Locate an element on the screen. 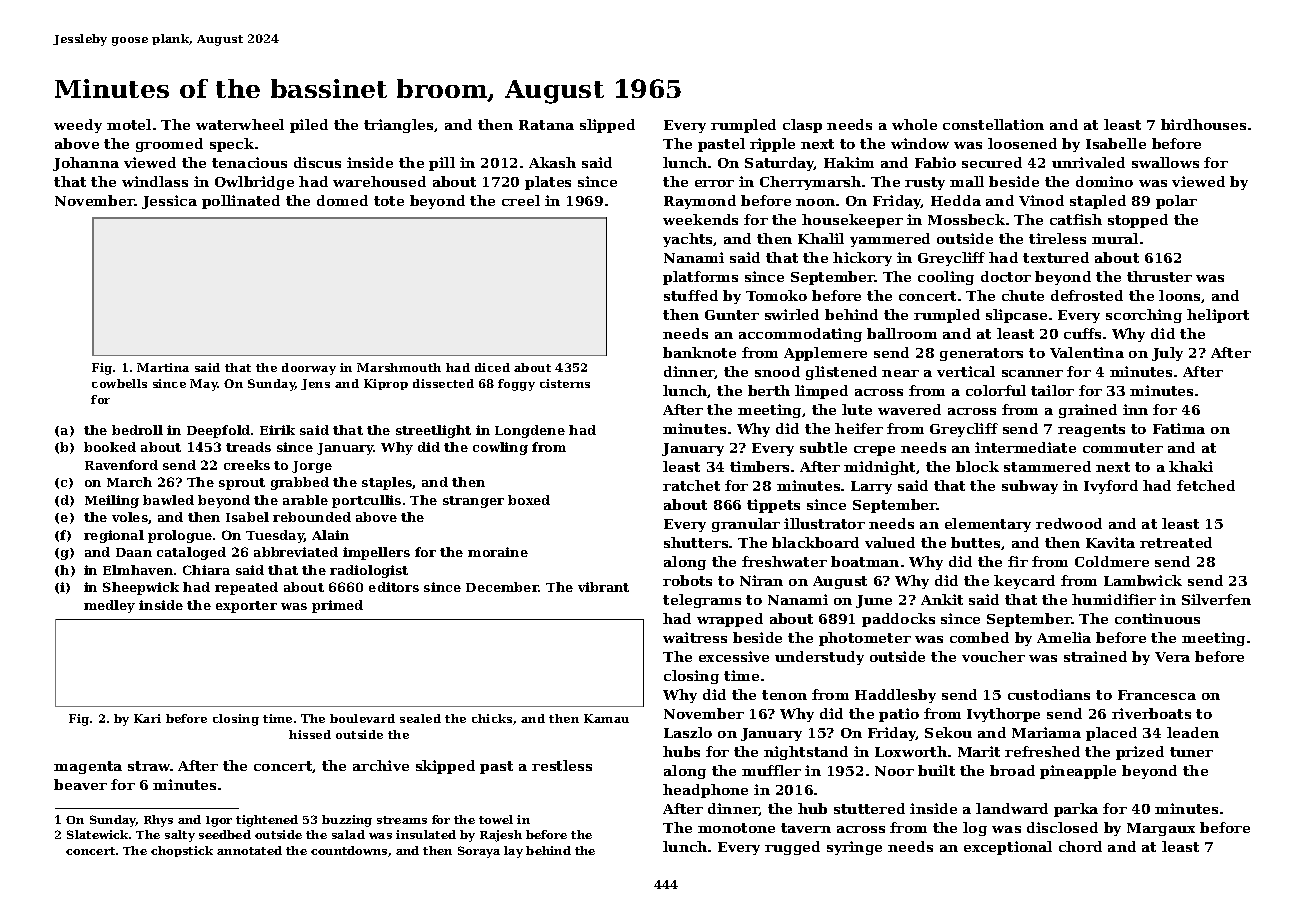 This screenshot has height=924, width=1308. medley is located at coordinates (109, 606).
